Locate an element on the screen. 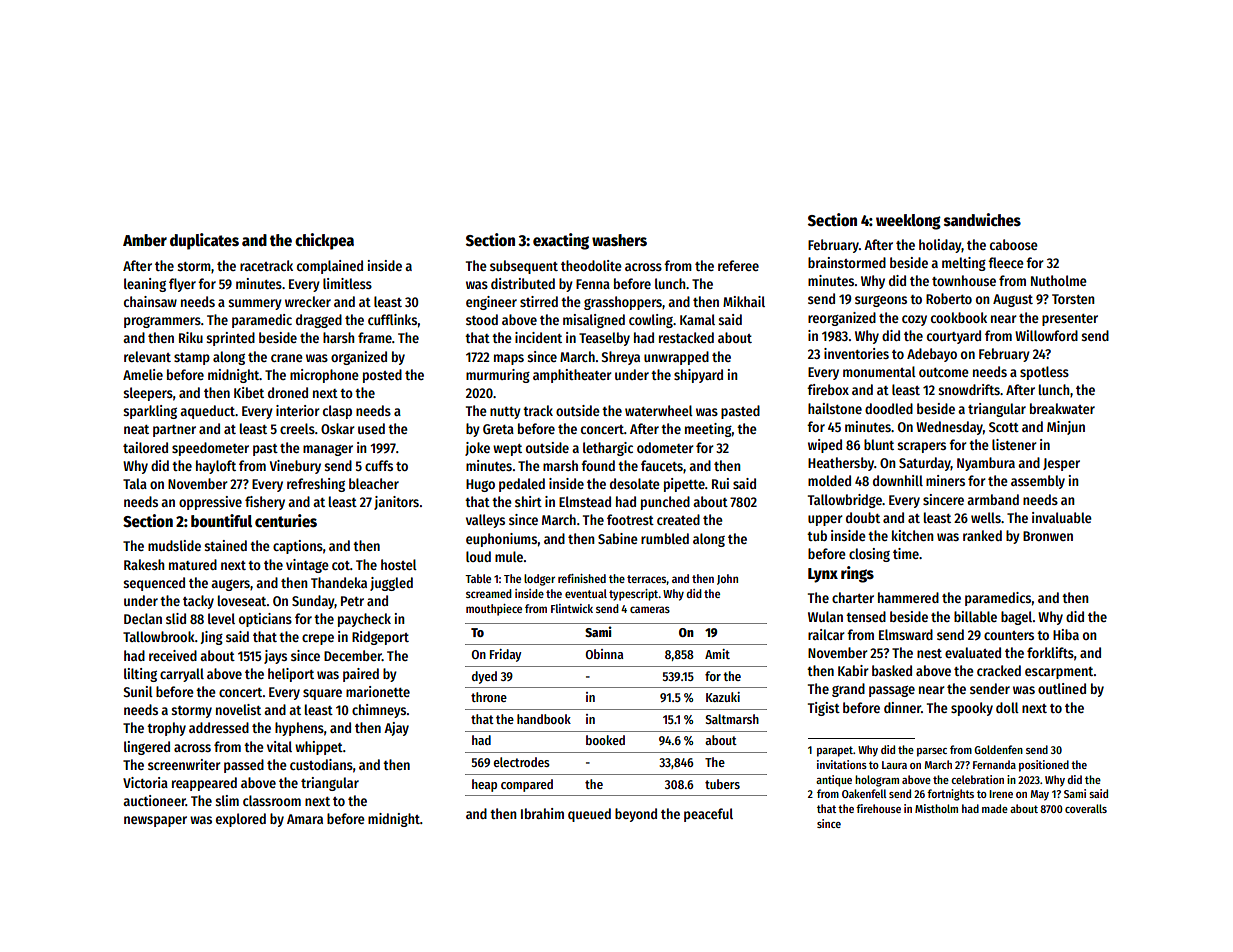 Image resolution: width=1233 pixels, height=952 pixels. explored is located at coordinates (241, 820).
